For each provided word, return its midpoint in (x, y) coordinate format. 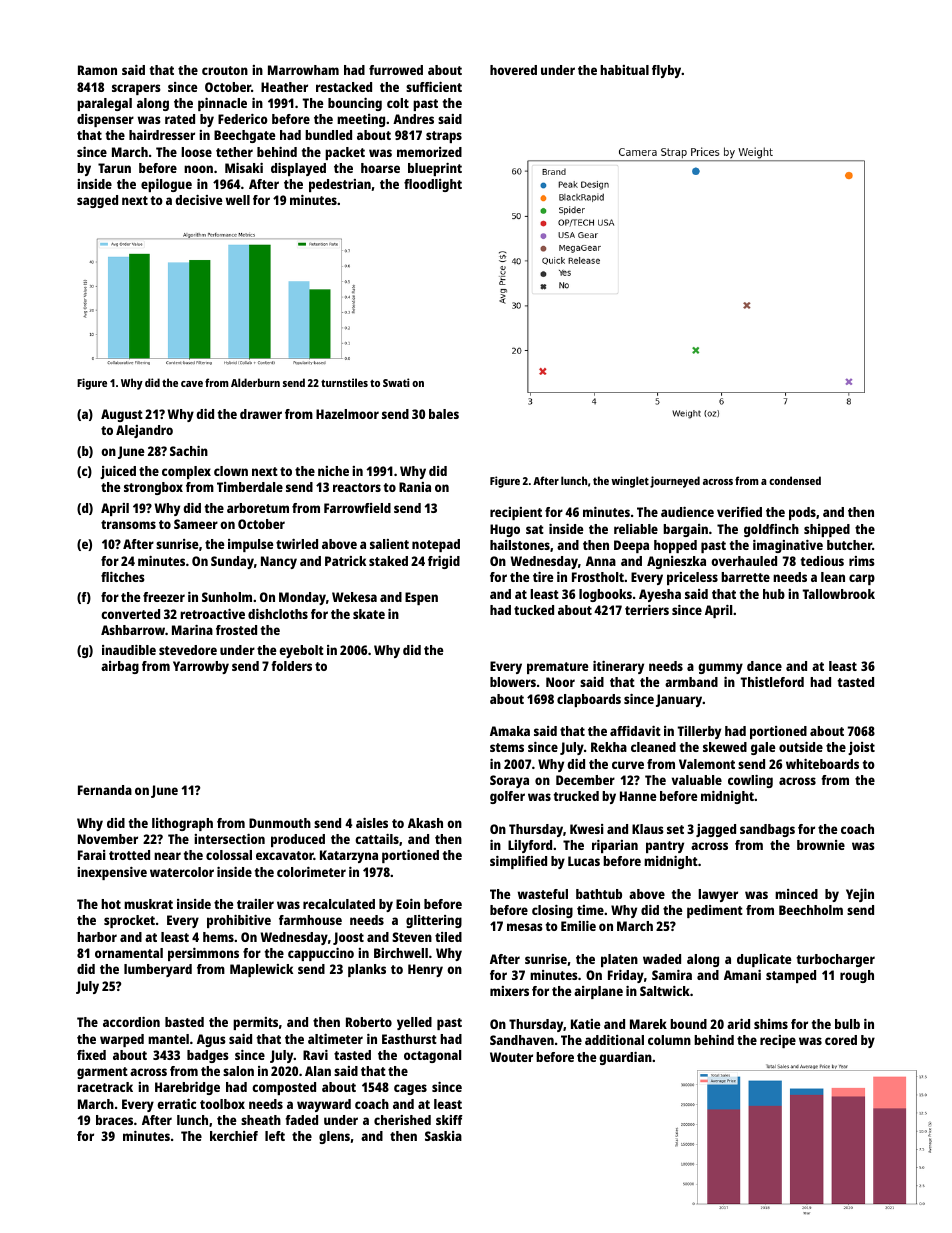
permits (255, 1023)
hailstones (520, 545)
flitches (123, 577)
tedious (822, 561)
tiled (448, 937)
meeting (361, 120)
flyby (667, 71)
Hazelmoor (347, 414)
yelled (414, 1023)
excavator (285, 855)
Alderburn (255, 382)
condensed (795, 480)
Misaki (244, 168)
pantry (665, 847)
